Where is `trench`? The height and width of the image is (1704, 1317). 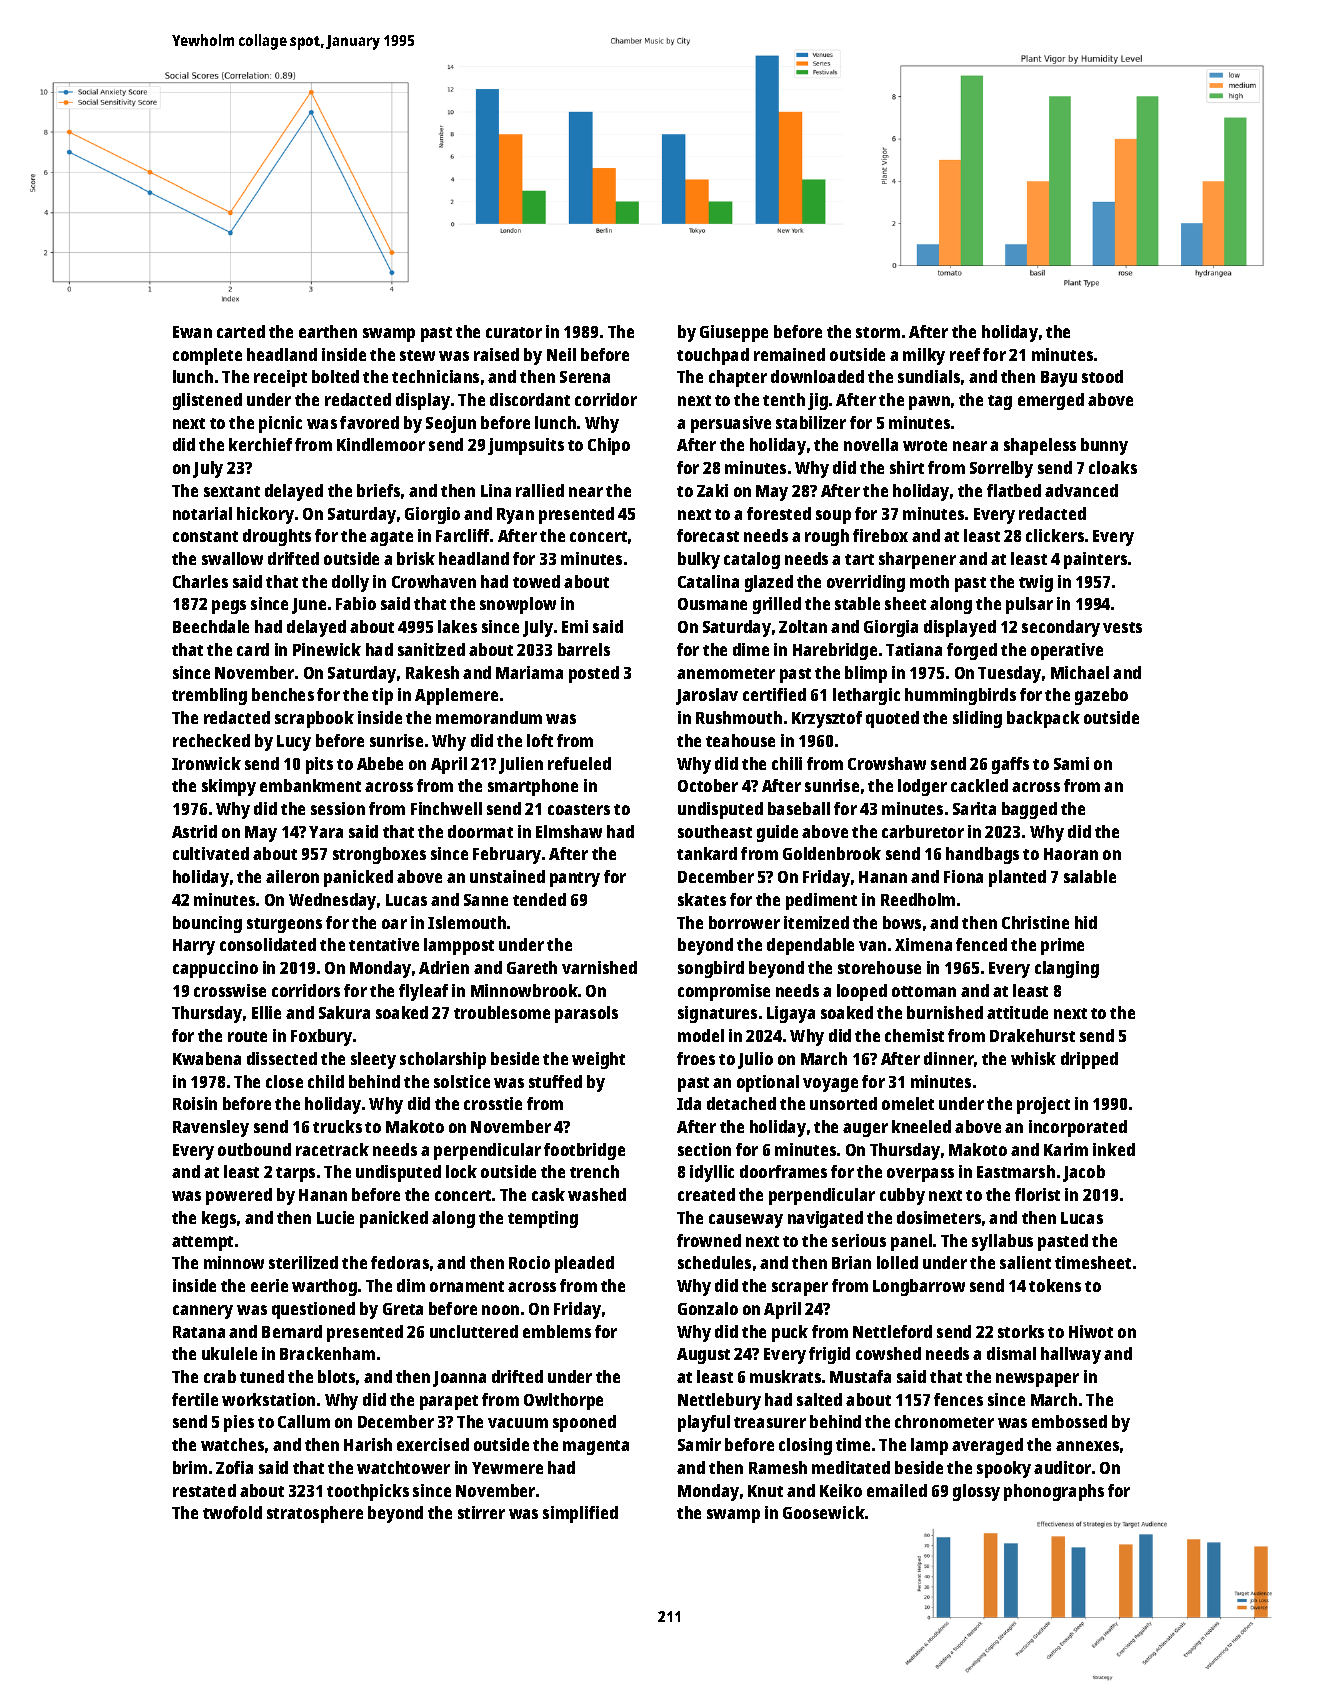
trench is located at coordinates (594, 1171).
